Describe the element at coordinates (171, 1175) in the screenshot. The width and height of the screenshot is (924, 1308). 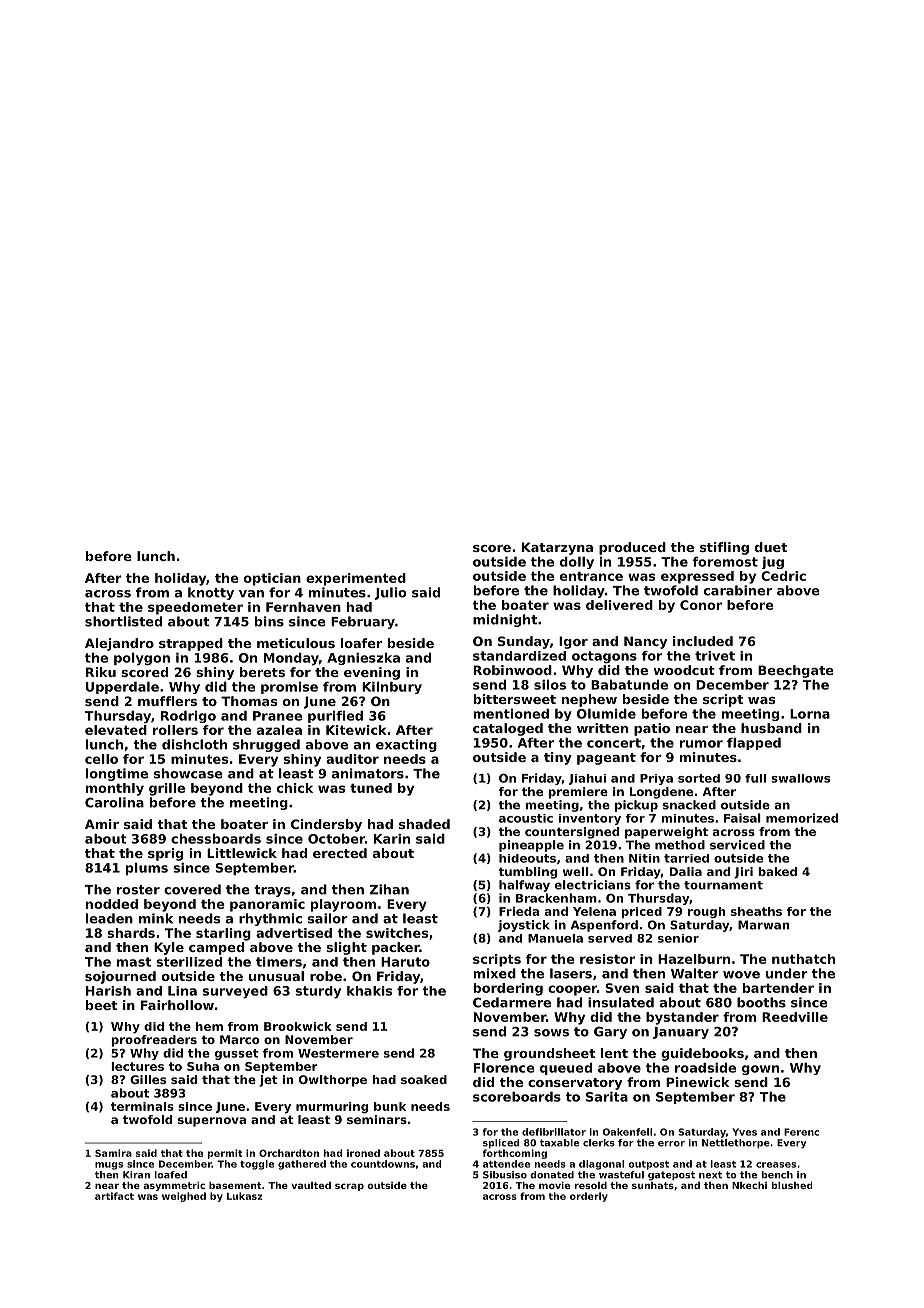
I see `loafed` at that location.
